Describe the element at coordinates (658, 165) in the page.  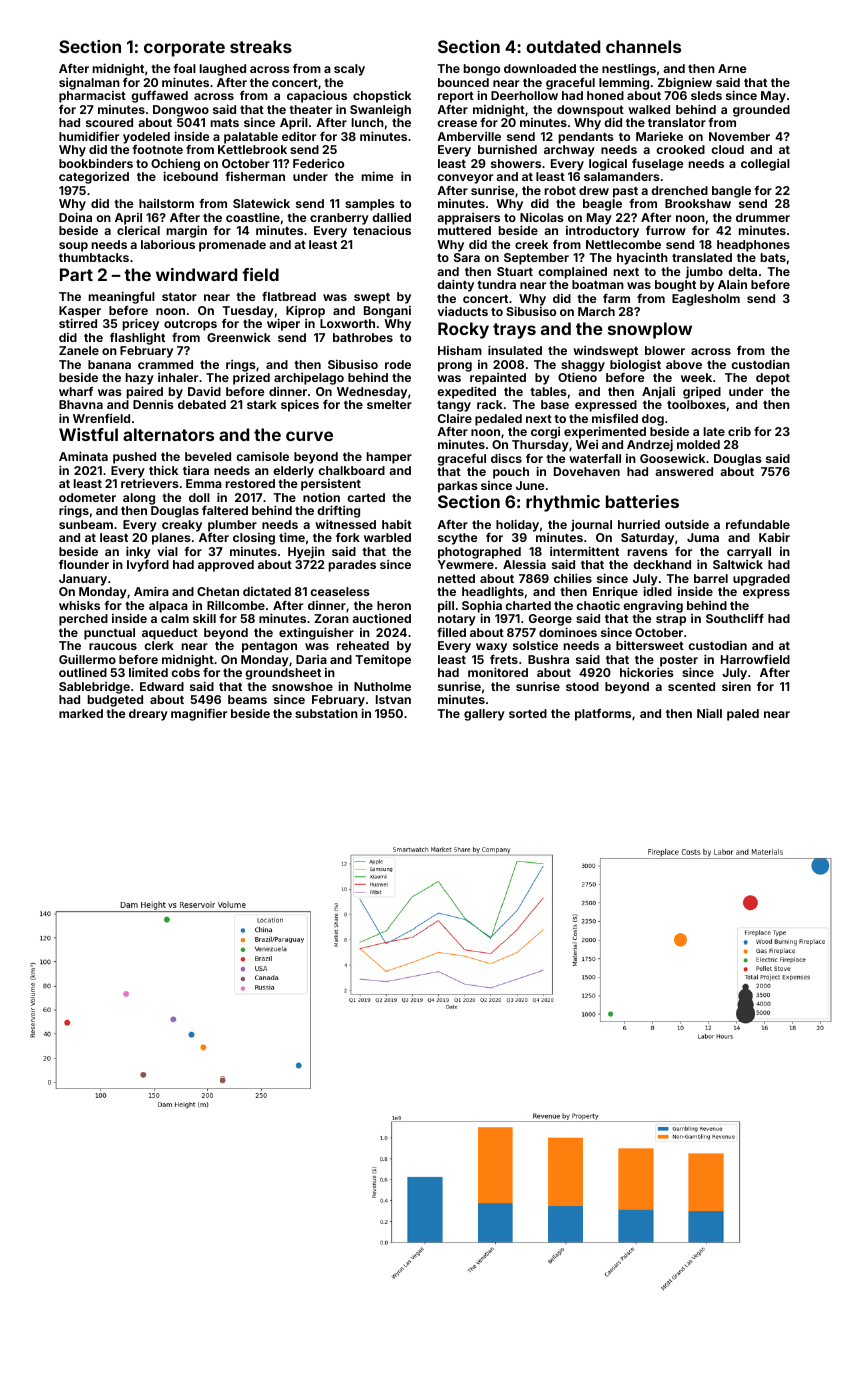
I see `fuselage` at that location.
